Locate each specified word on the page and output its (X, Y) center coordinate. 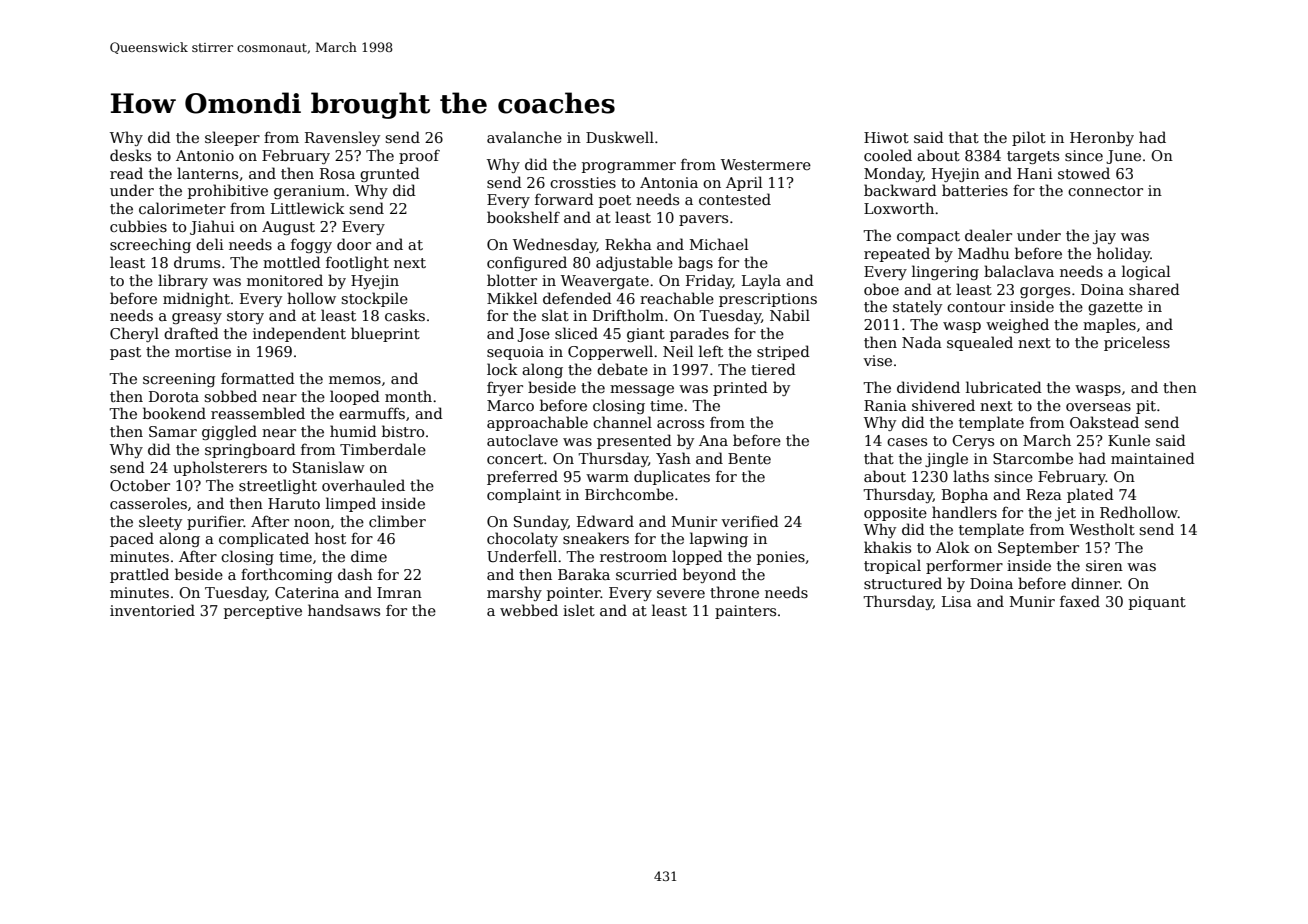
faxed (1080, 601)
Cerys (973, 442)
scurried (646, 574)
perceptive (263, 612)
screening (179, 380)
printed (740, 388)
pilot (1029, 138)
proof (419, 156)
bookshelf (523, 217)
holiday (1124, 254)
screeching (150, 245)
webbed (529, 610)
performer (964, 566)
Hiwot (886, 137)
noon (312, 523)
